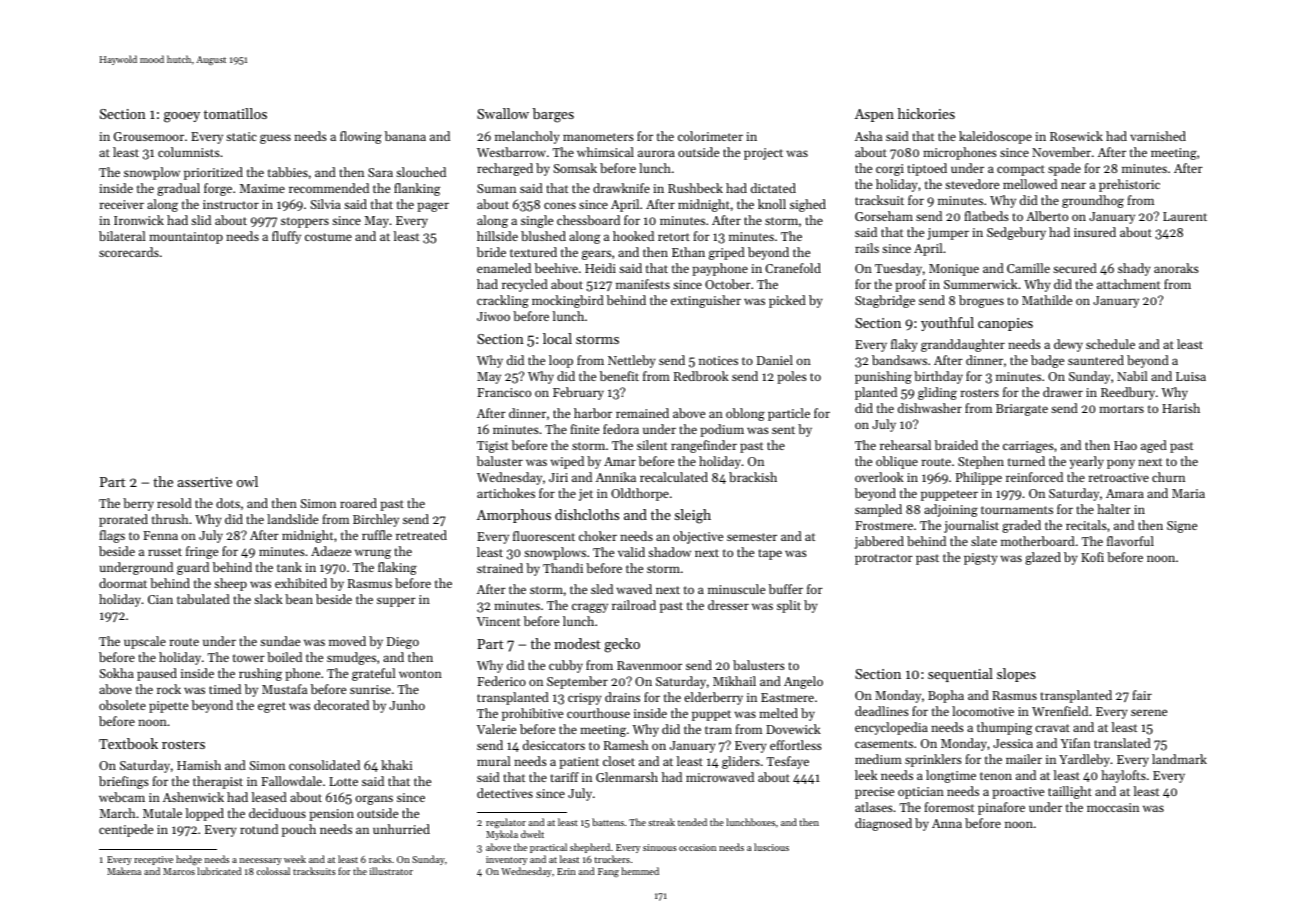 The width and height of the screenshot is (1308, 924). Describe the element at coordinates (179, 871) in the screenshot. I see `Marcos` at that location.
